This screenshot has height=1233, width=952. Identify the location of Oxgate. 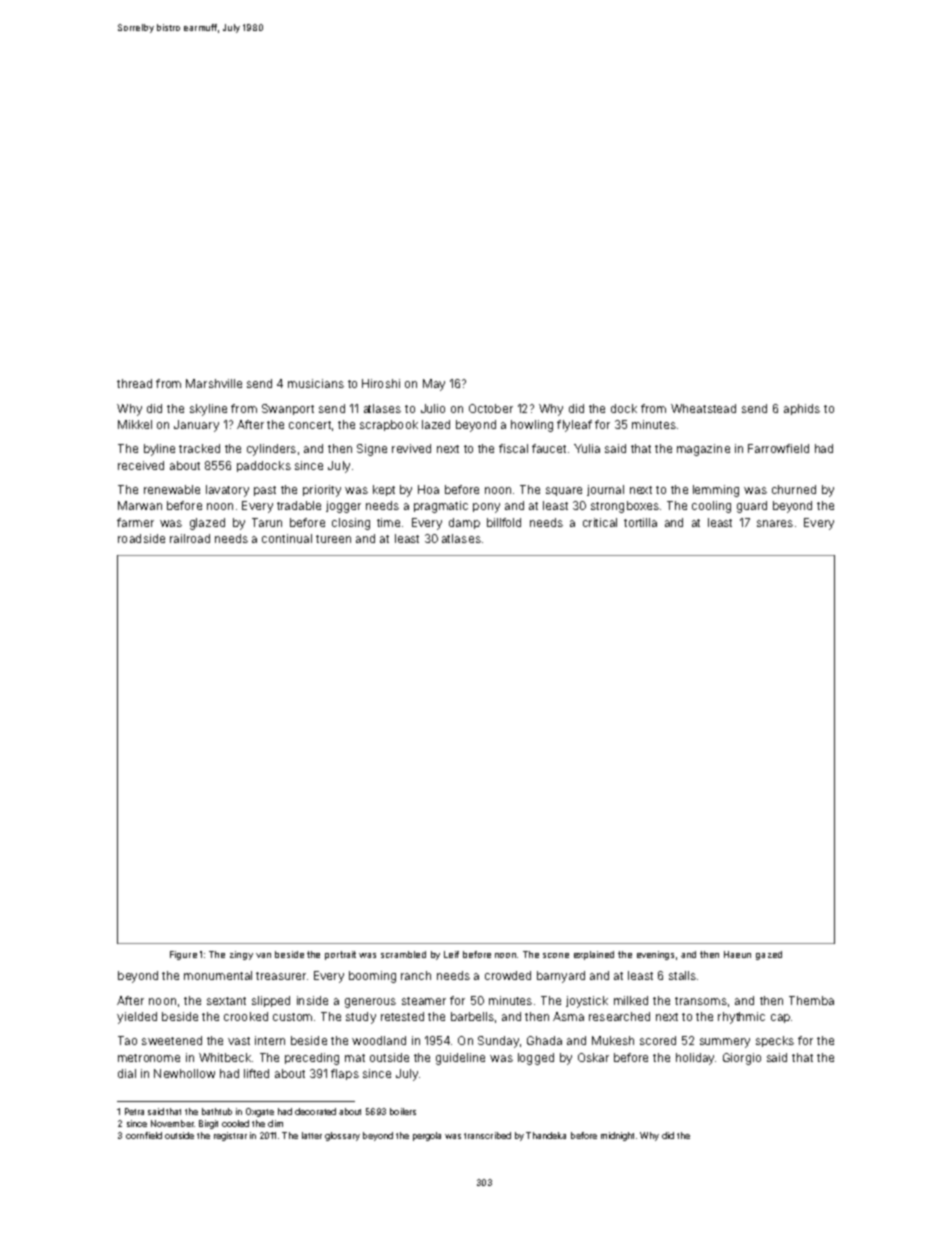
(260, 1112).
